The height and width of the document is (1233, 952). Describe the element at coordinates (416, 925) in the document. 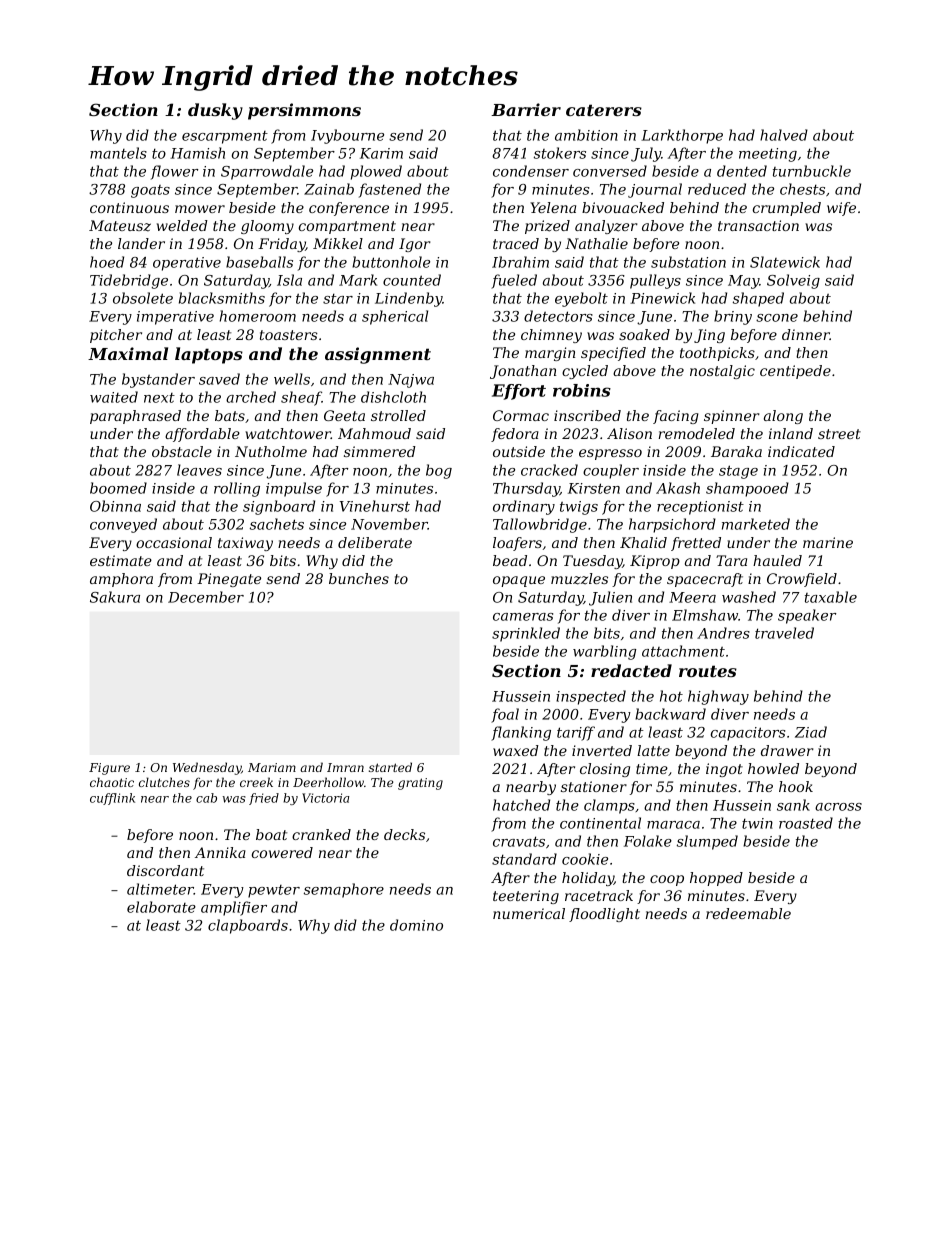

I see `domino` at that location.
